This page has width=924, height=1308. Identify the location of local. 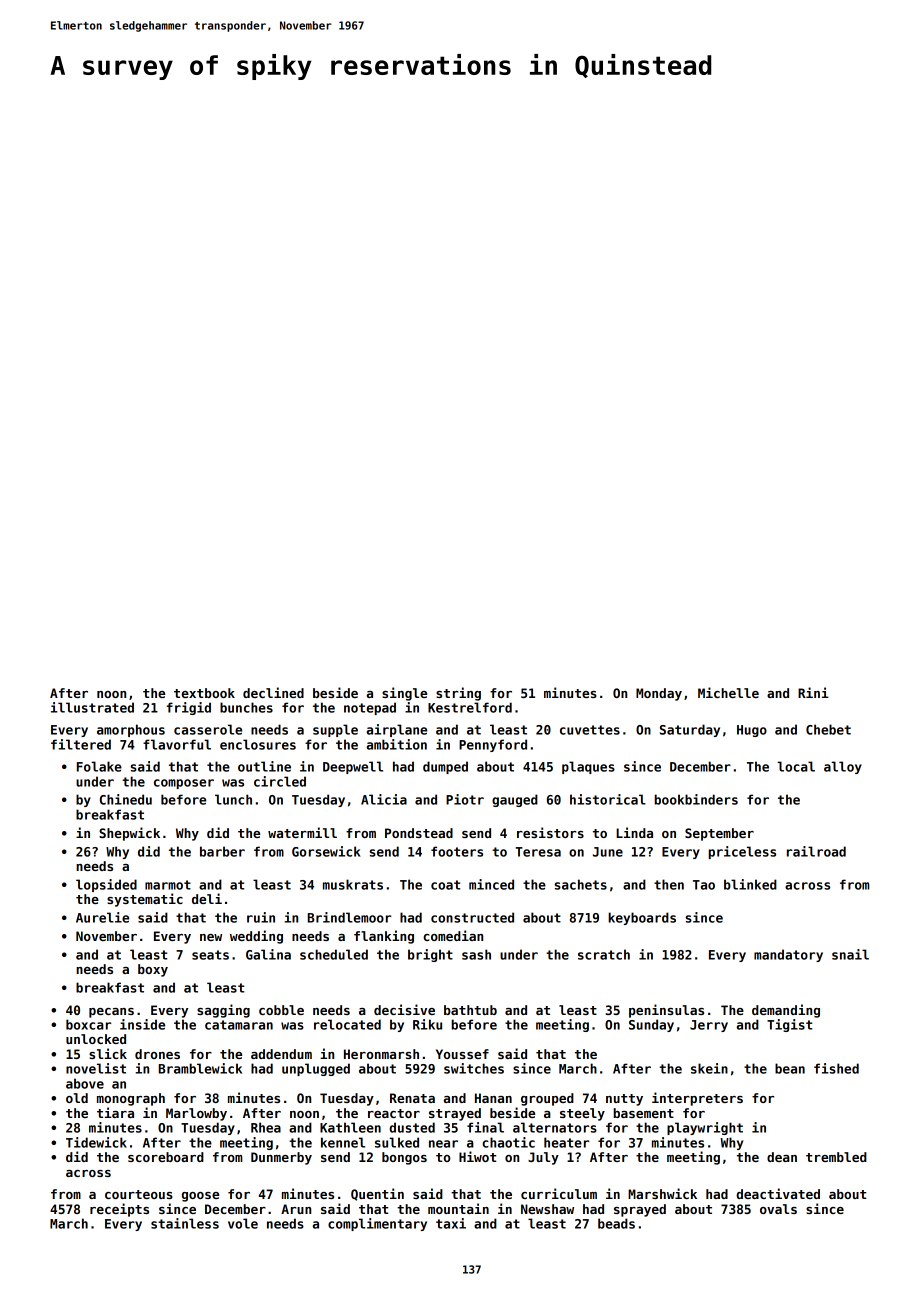
(796, 766).
